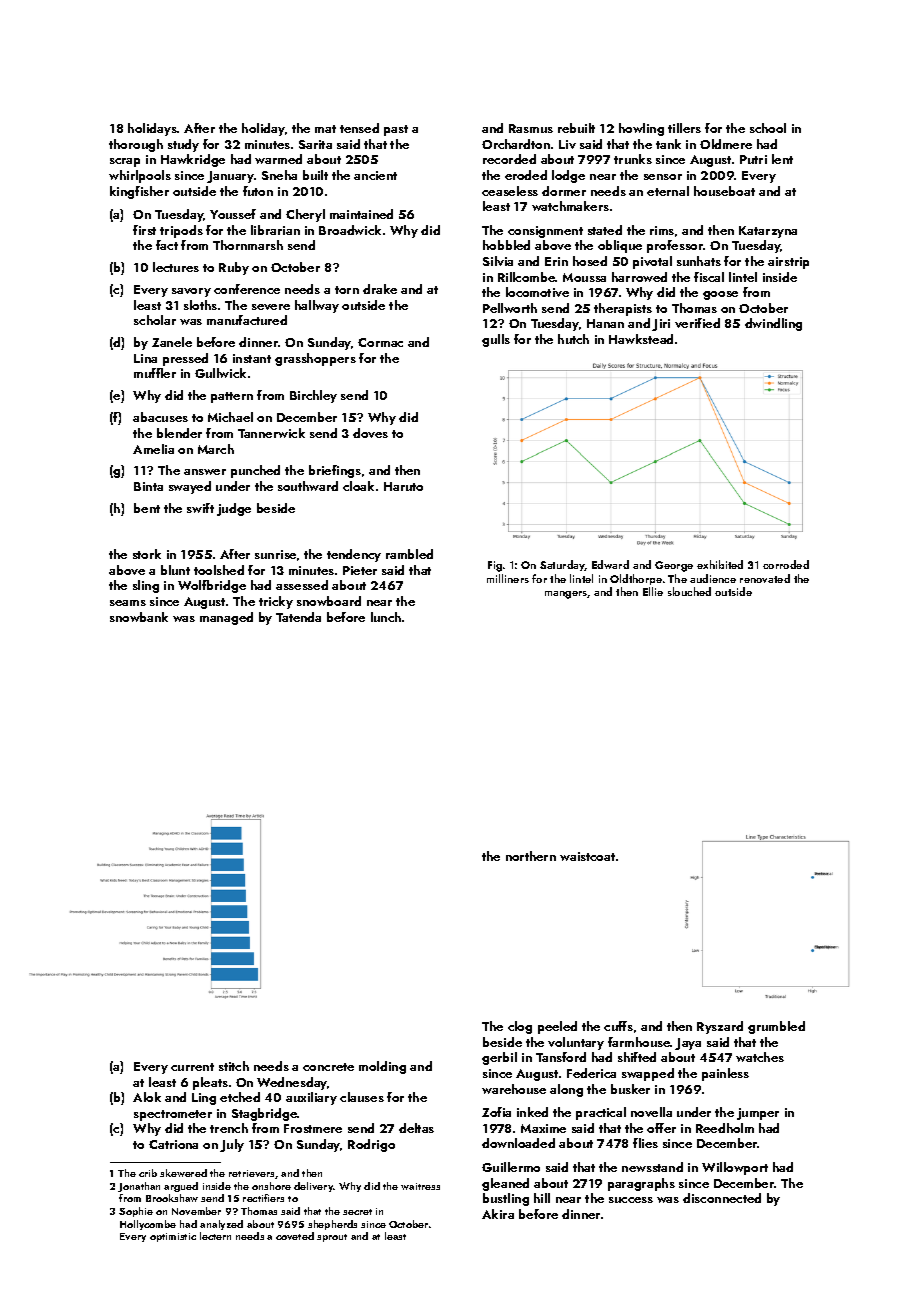  Describe the element at coordinates (531, 128) in the page. I see `Rasmus` at that location.
